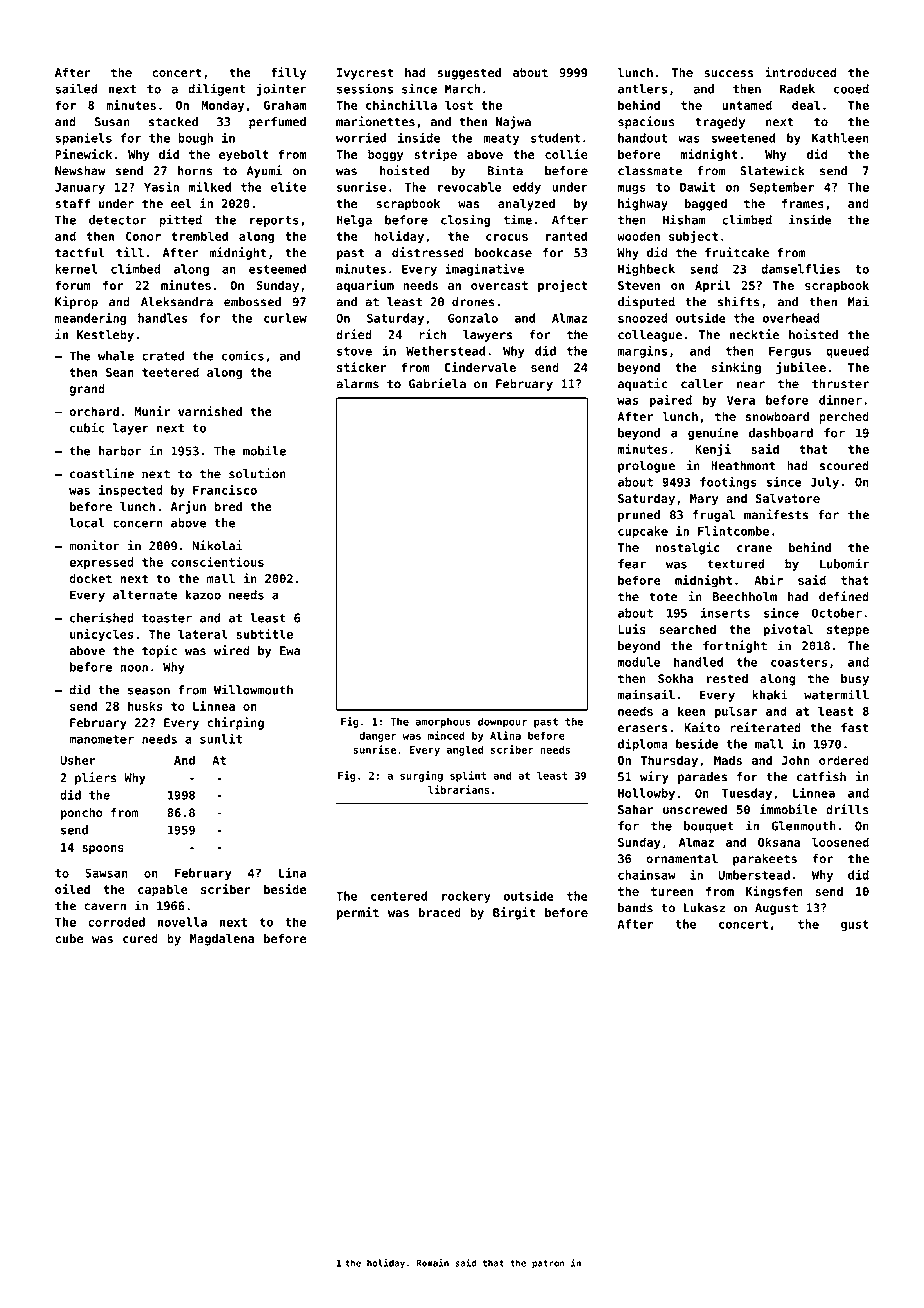 The width and height of the screenshot is (924, 1308). Describe the element at coordinates (514, 913) in the screenshot. I see `Birgit` at that location.
